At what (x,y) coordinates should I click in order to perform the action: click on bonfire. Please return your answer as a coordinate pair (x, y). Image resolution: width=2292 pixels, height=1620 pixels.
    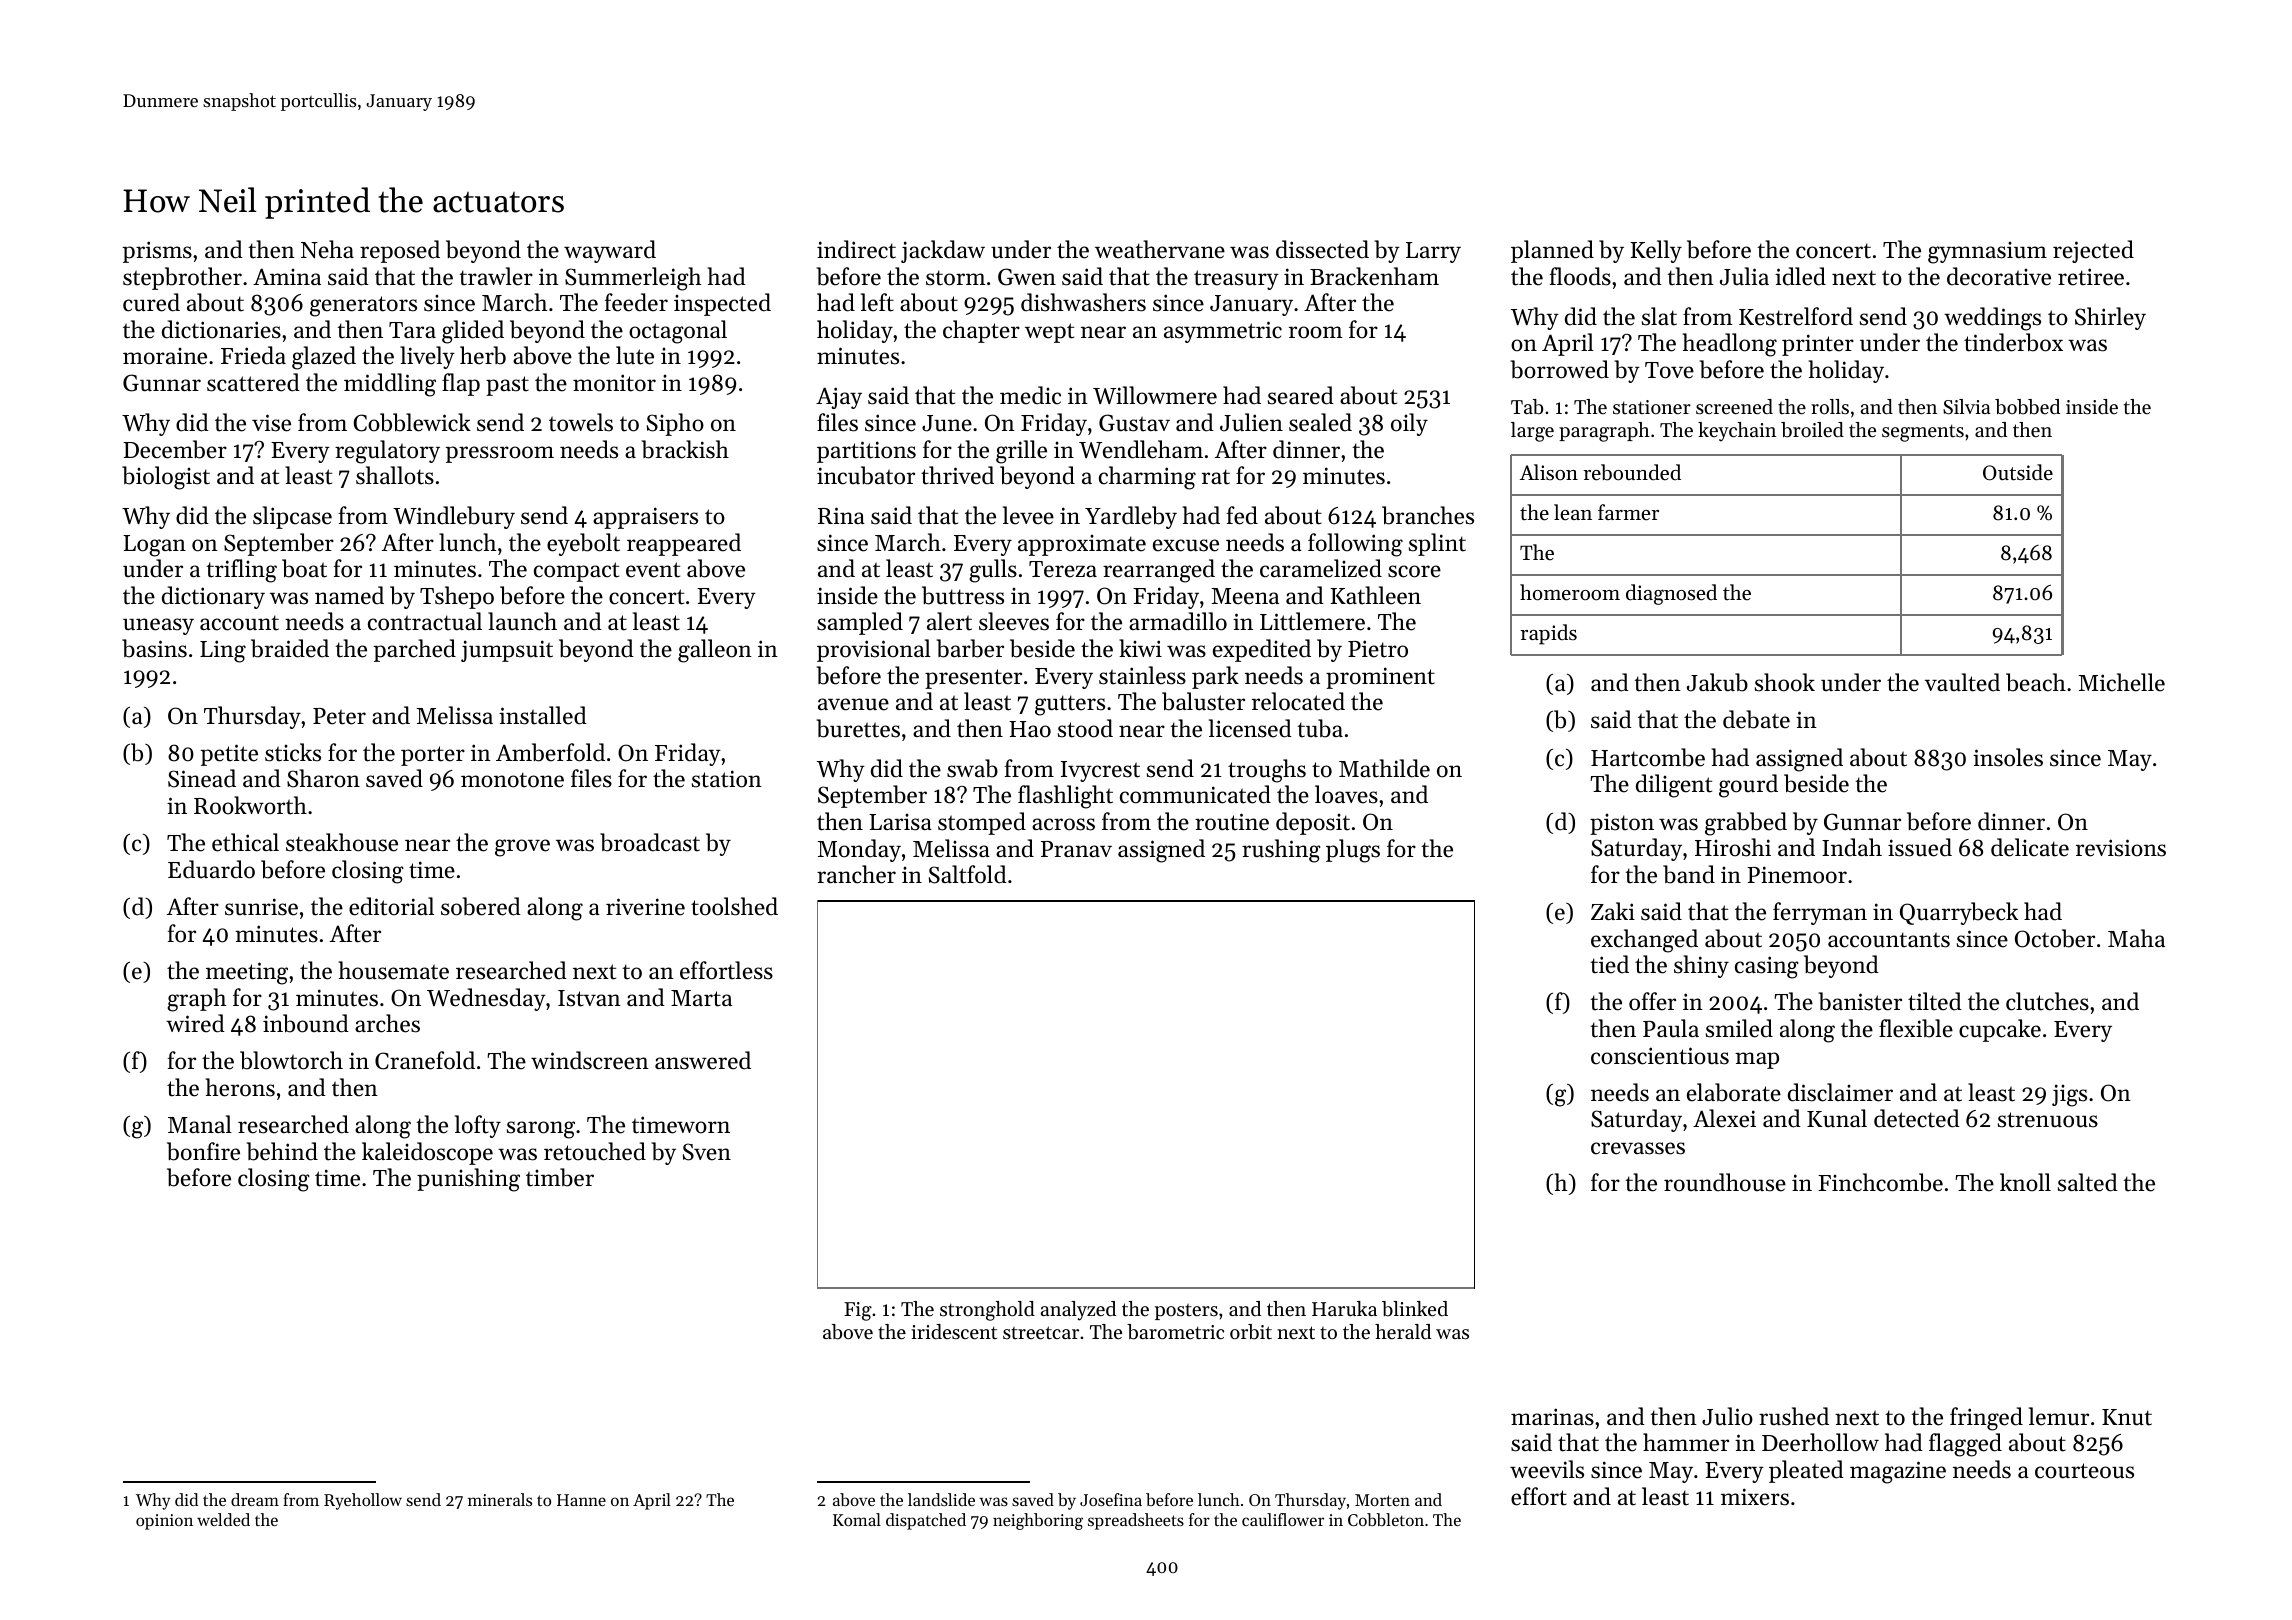
    Looking at the image, I should click on (203, 1151).
